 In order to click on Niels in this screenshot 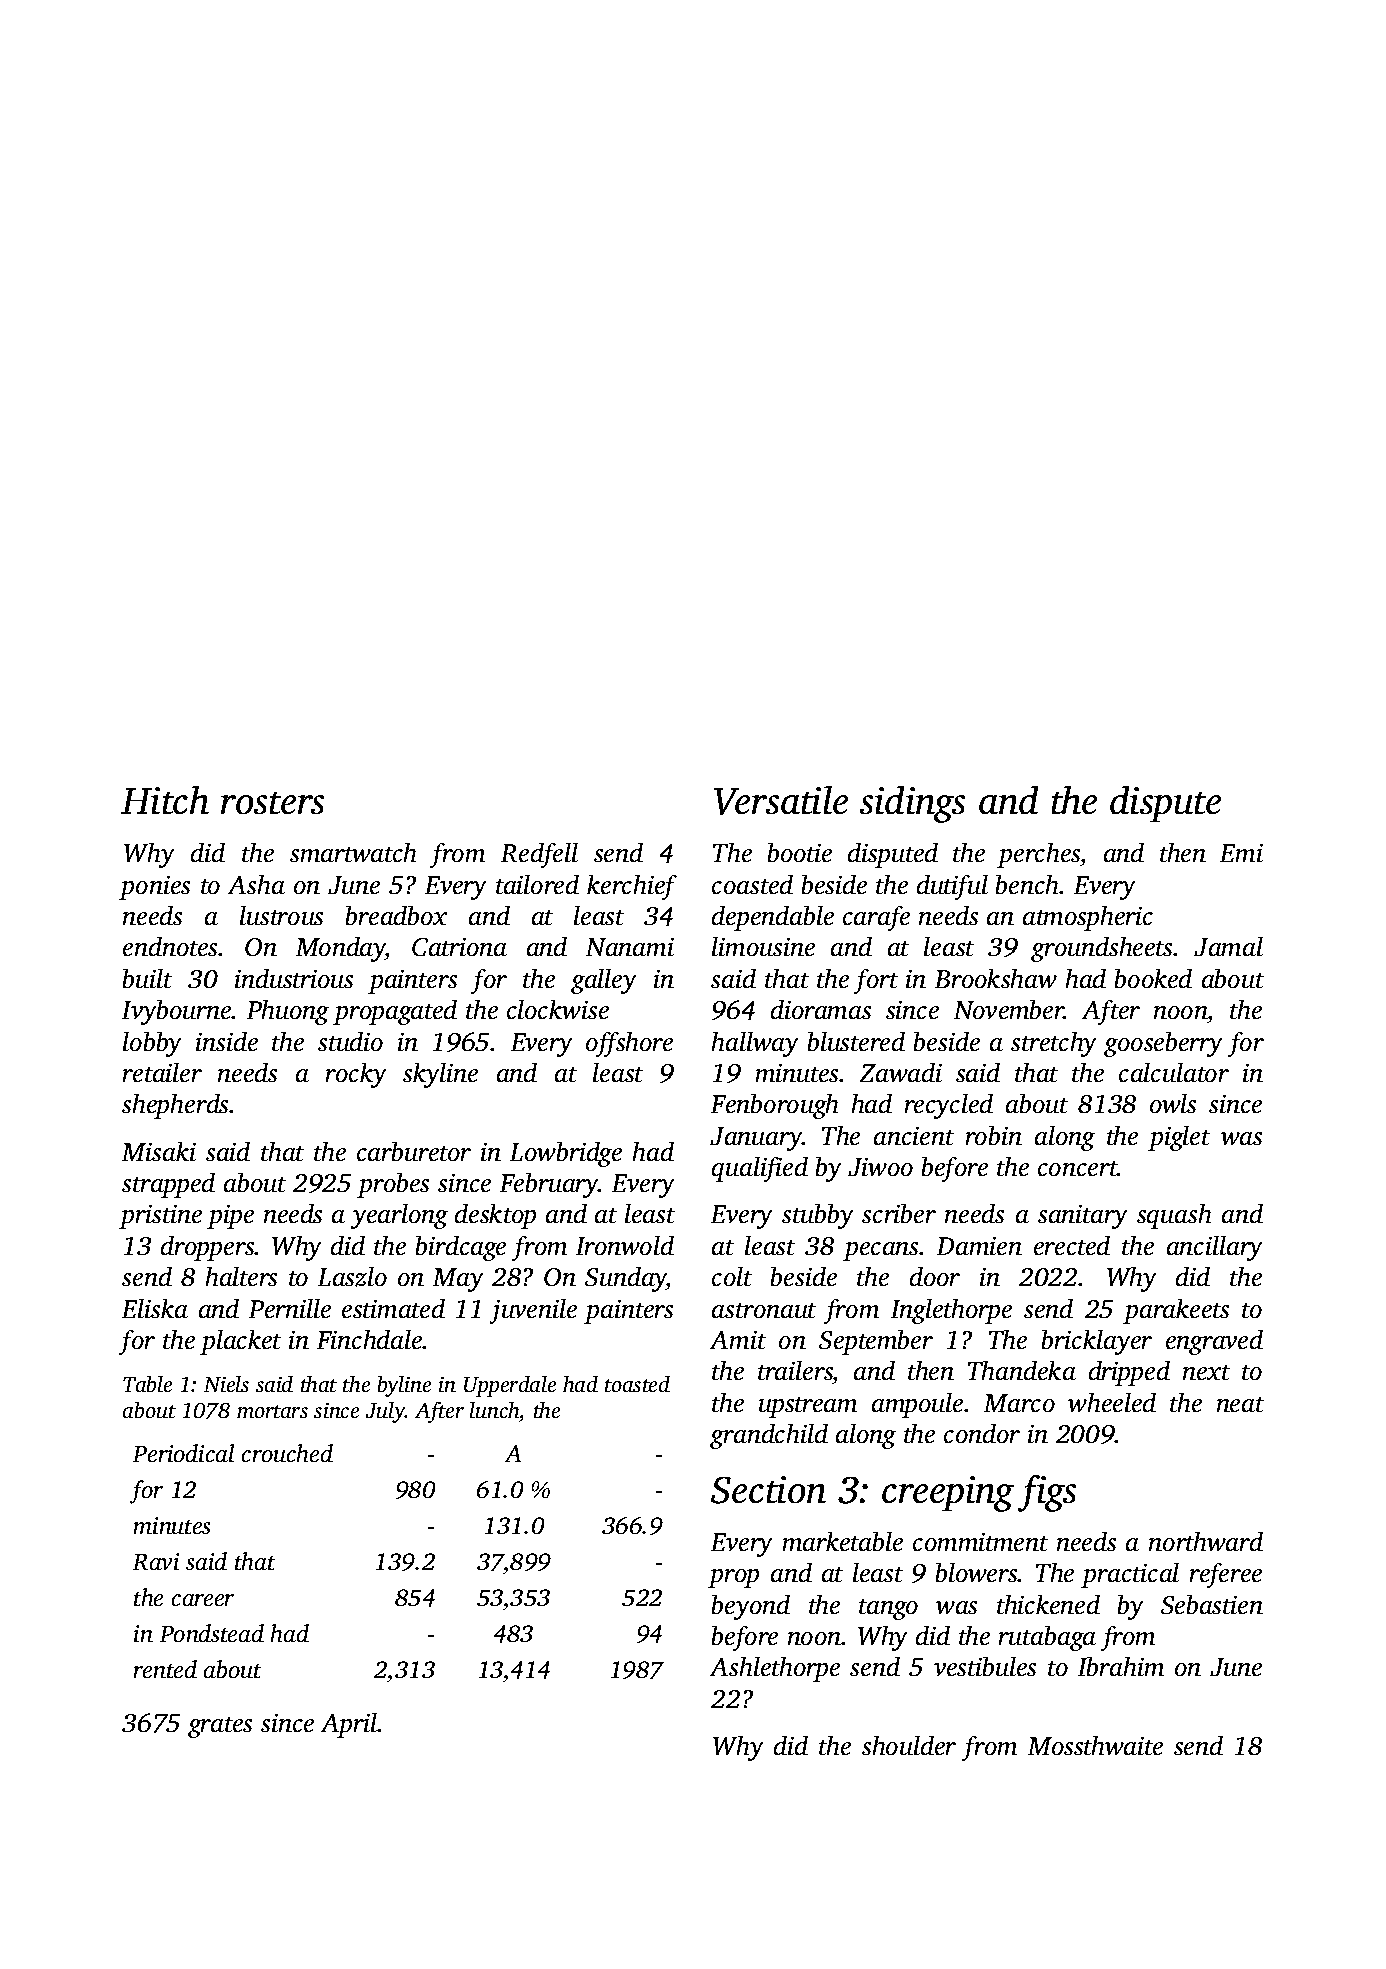, I will do `click(226, 1384)`.
